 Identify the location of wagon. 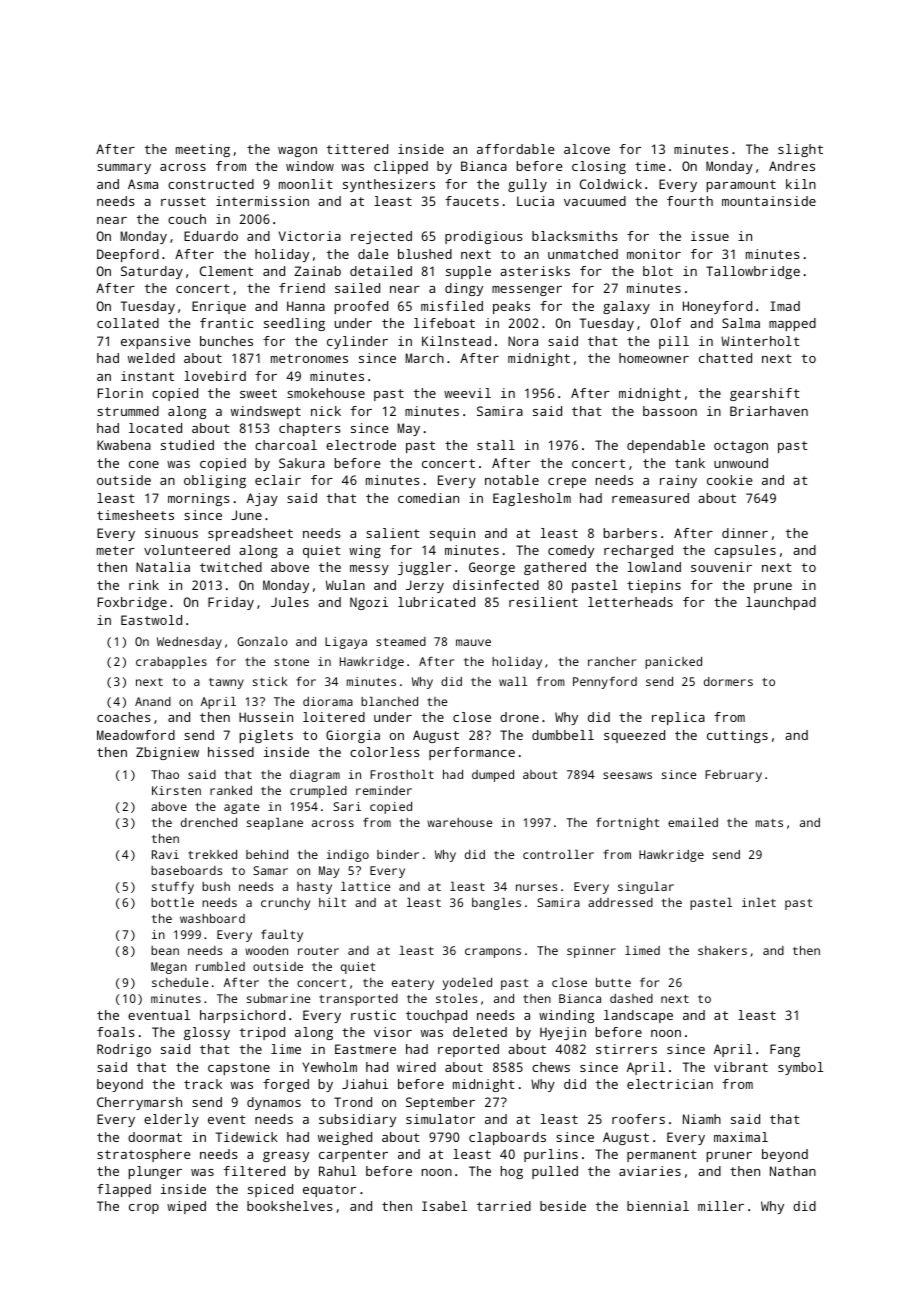
(297, 152).
